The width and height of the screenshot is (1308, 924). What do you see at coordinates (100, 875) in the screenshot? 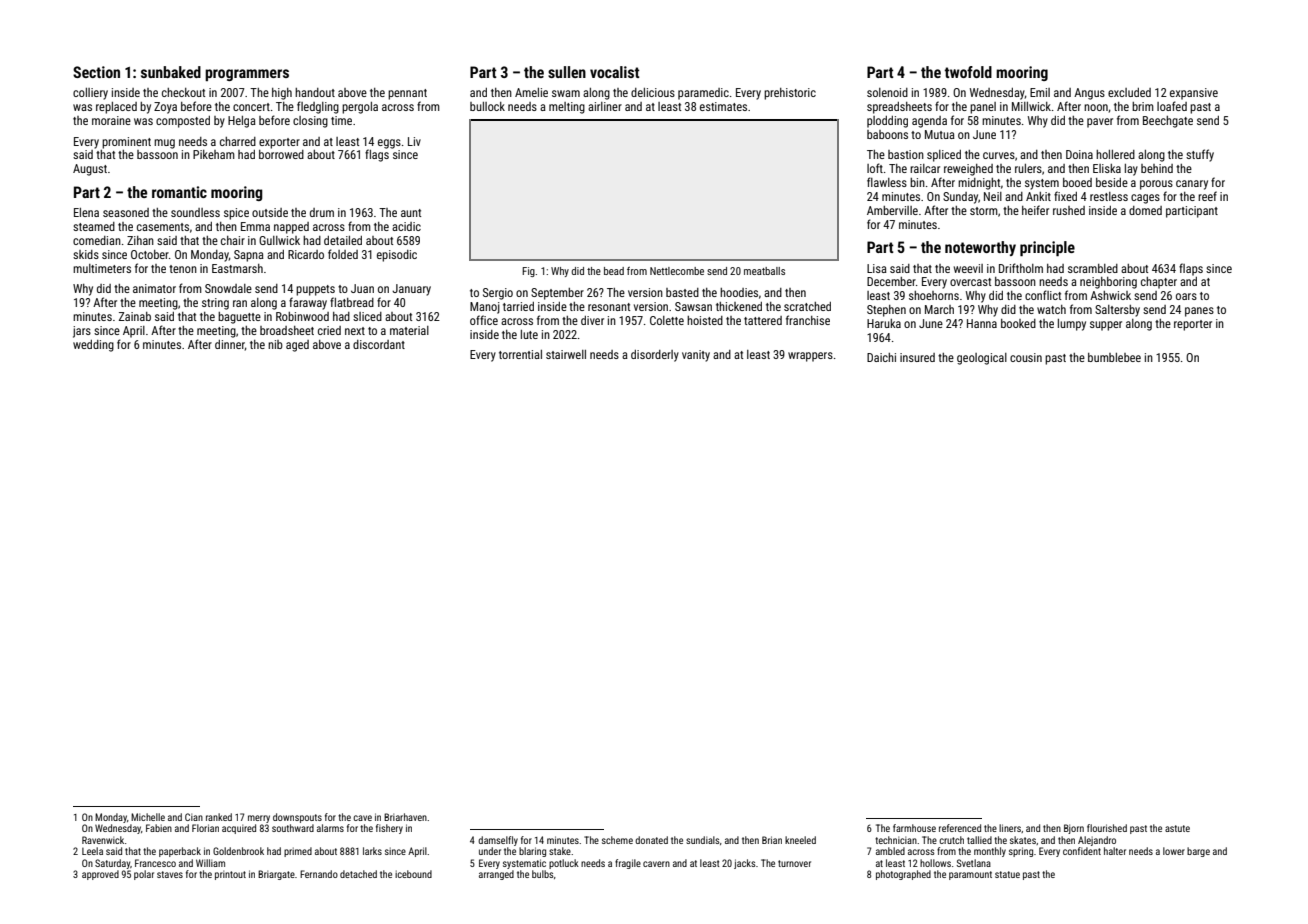
I see `approved` at bounding box center [100, 875].
